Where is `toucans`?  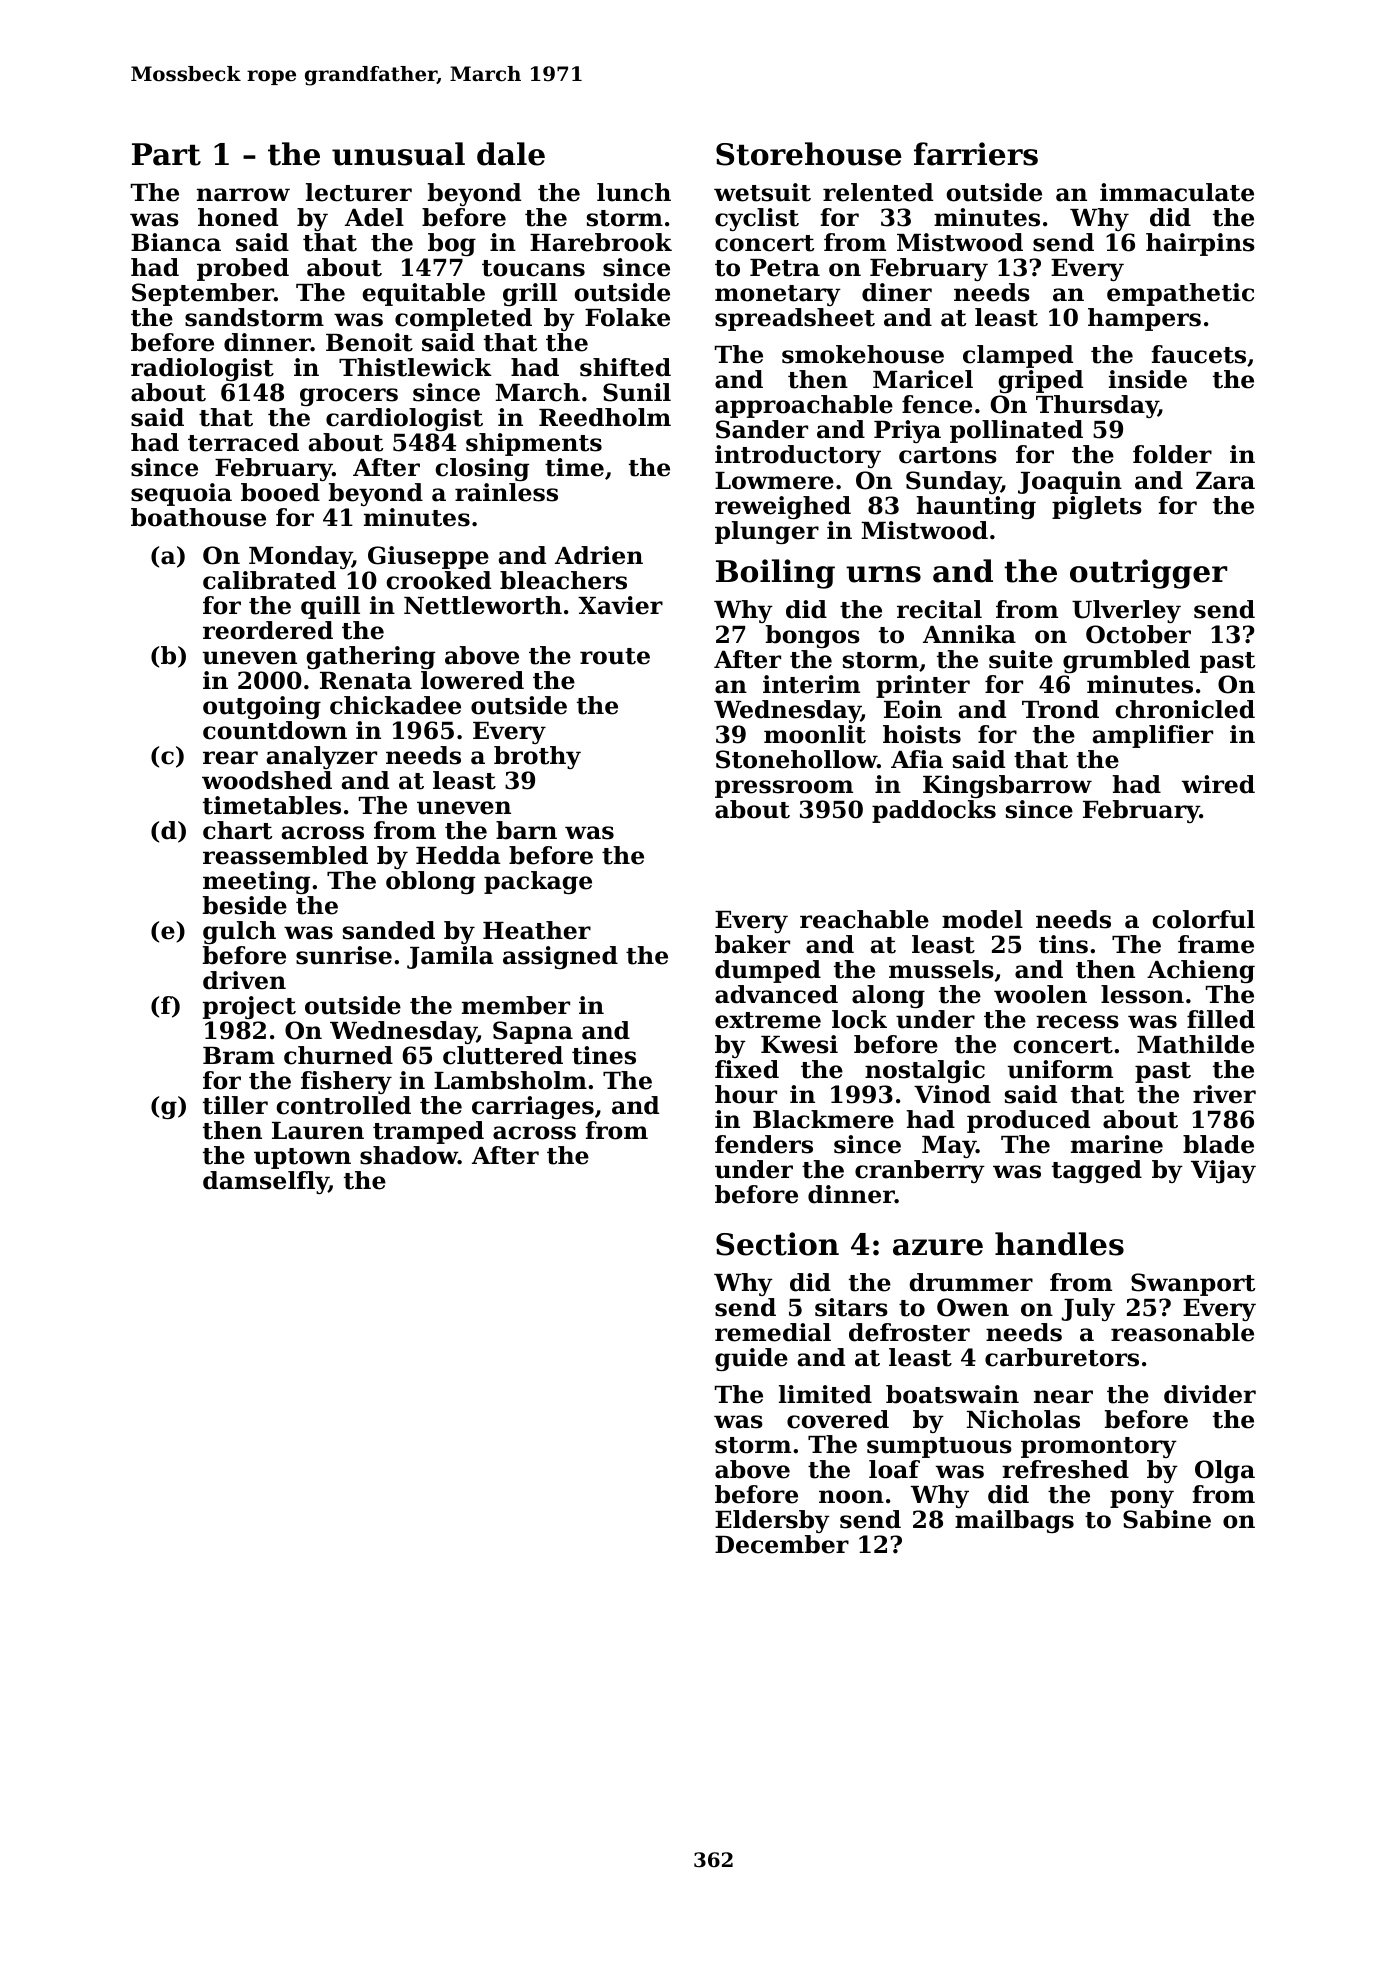 toucans is located at coordinates (533, 268).
